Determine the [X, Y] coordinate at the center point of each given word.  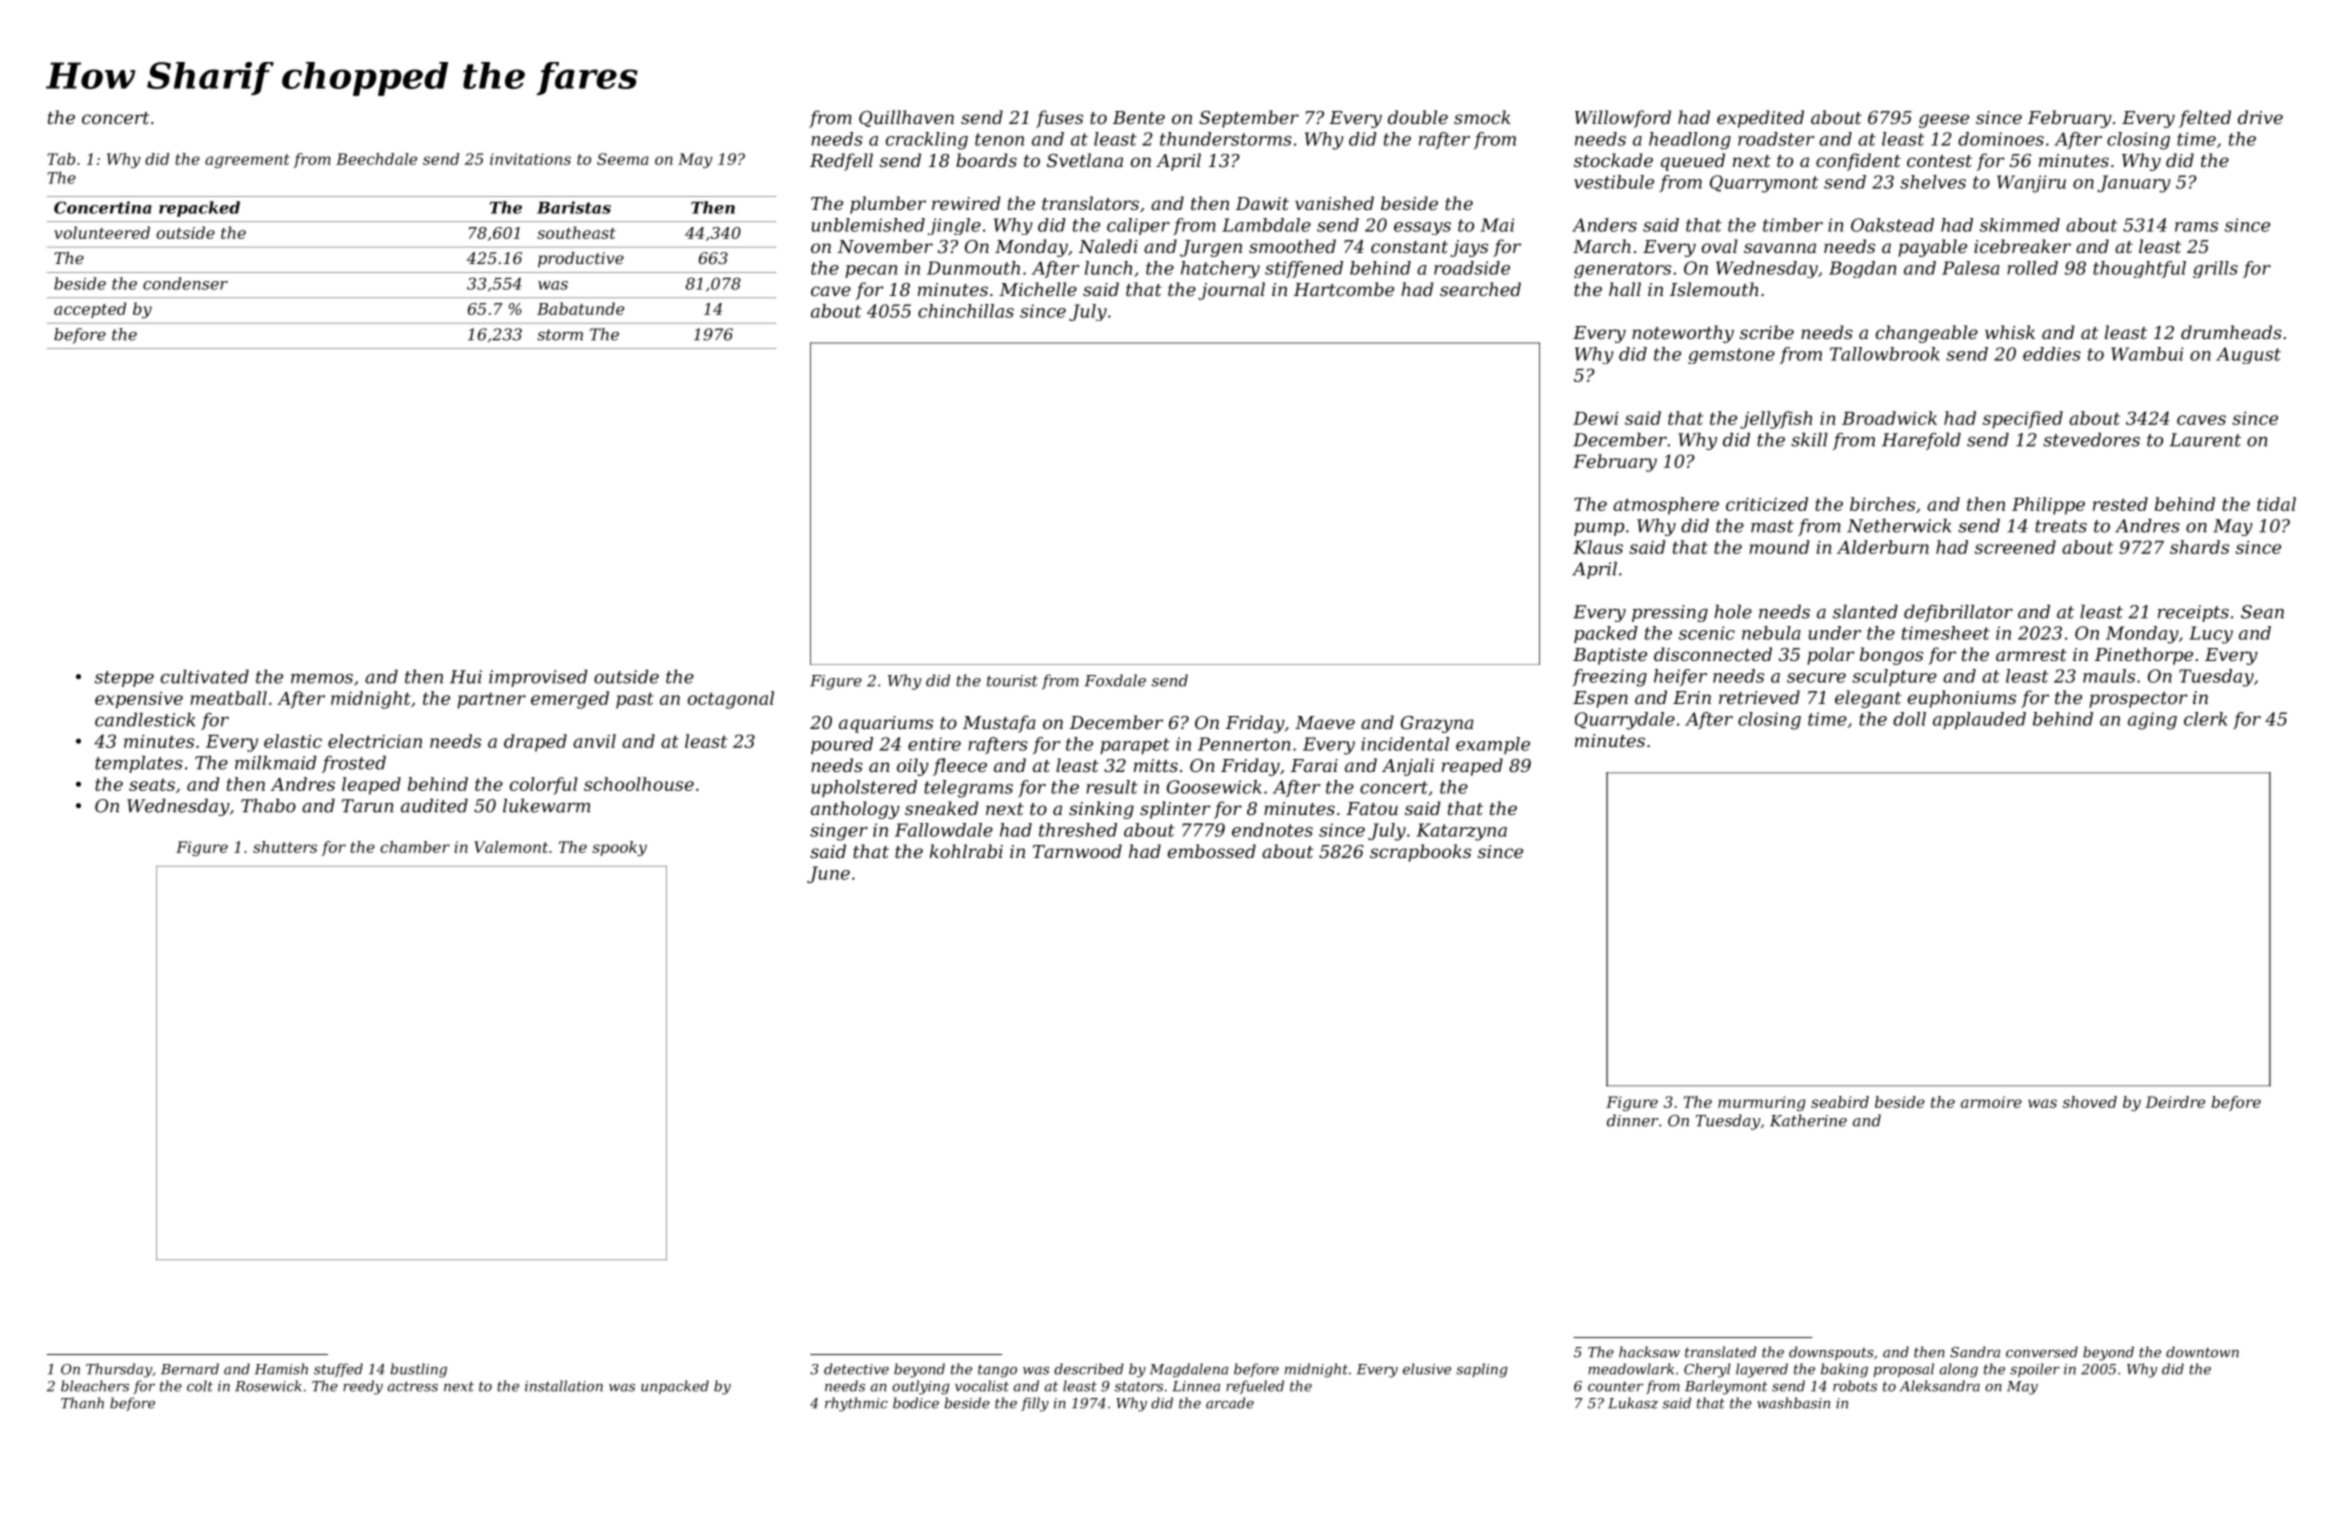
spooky [619, 848]
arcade [1230, 1403]
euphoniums [1962, 699]
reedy [363, 1387]
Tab [61, 159]
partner [491, 700]
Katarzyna [1462, 832]
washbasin [1793, 1403]
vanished [1334, 203]
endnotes [1272, 830]
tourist [1012, 681]
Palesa [1971, 268]
